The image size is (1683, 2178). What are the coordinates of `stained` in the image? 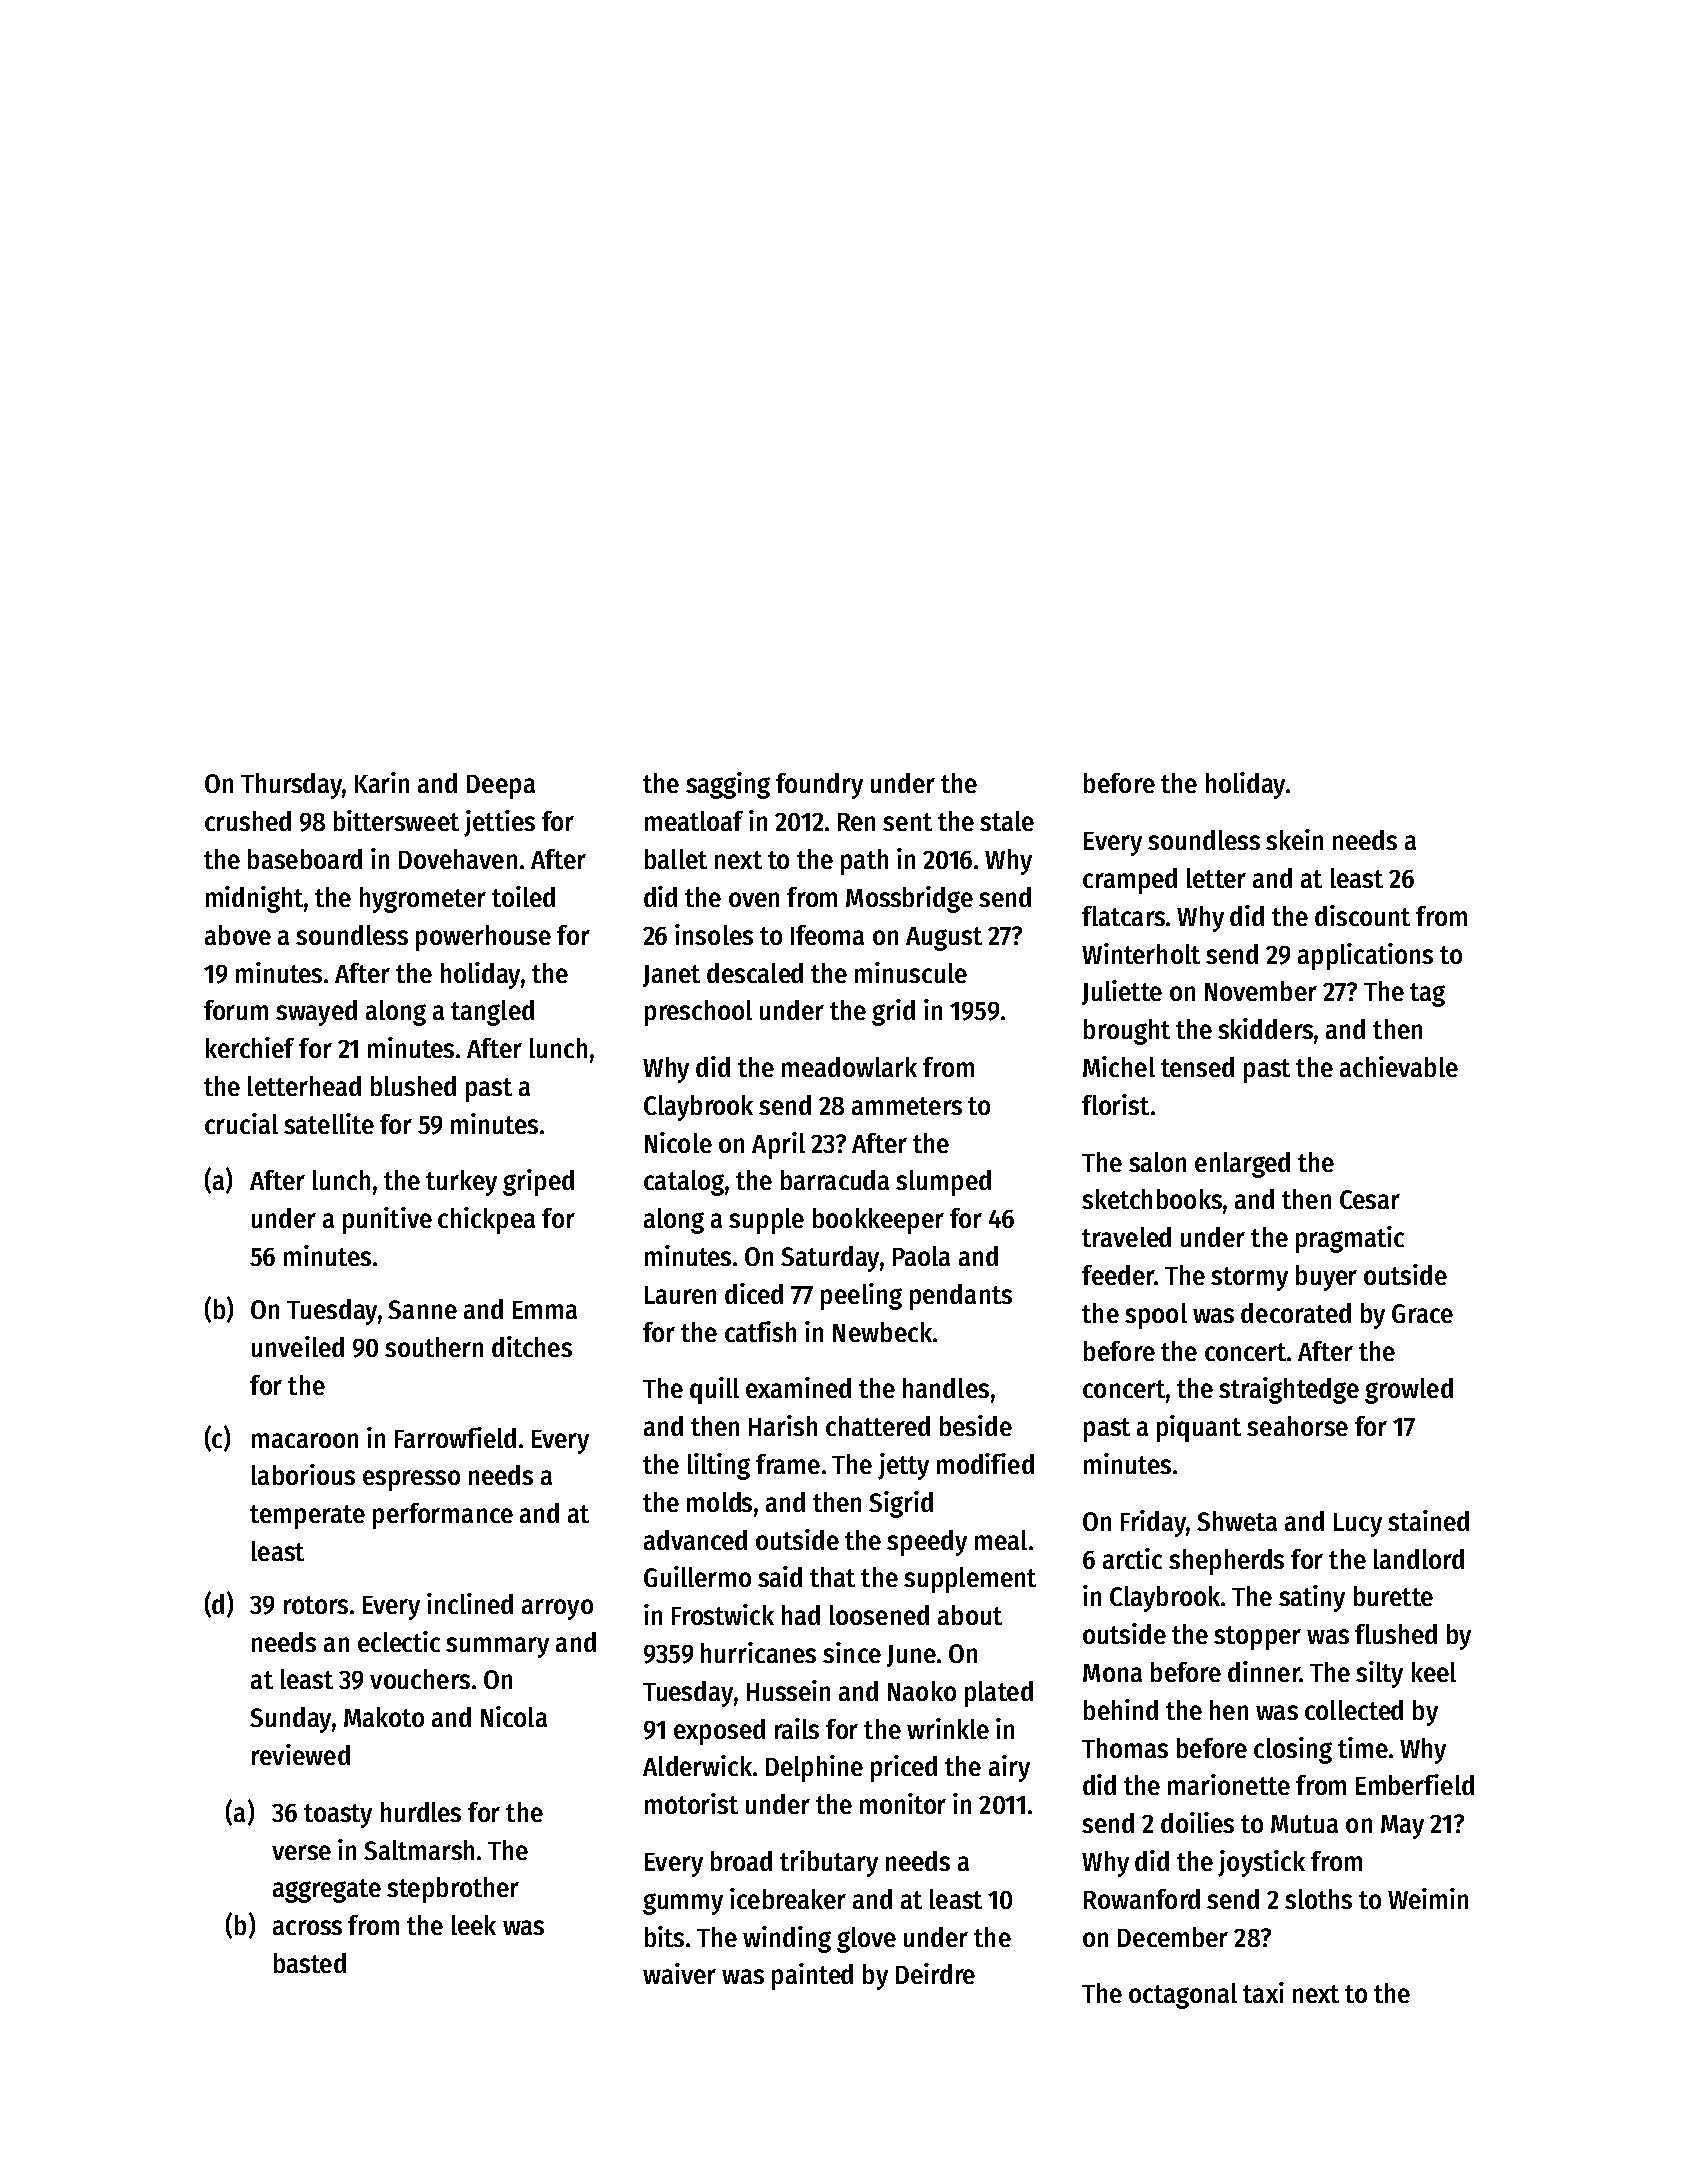 It's located at (1428, 1520).
